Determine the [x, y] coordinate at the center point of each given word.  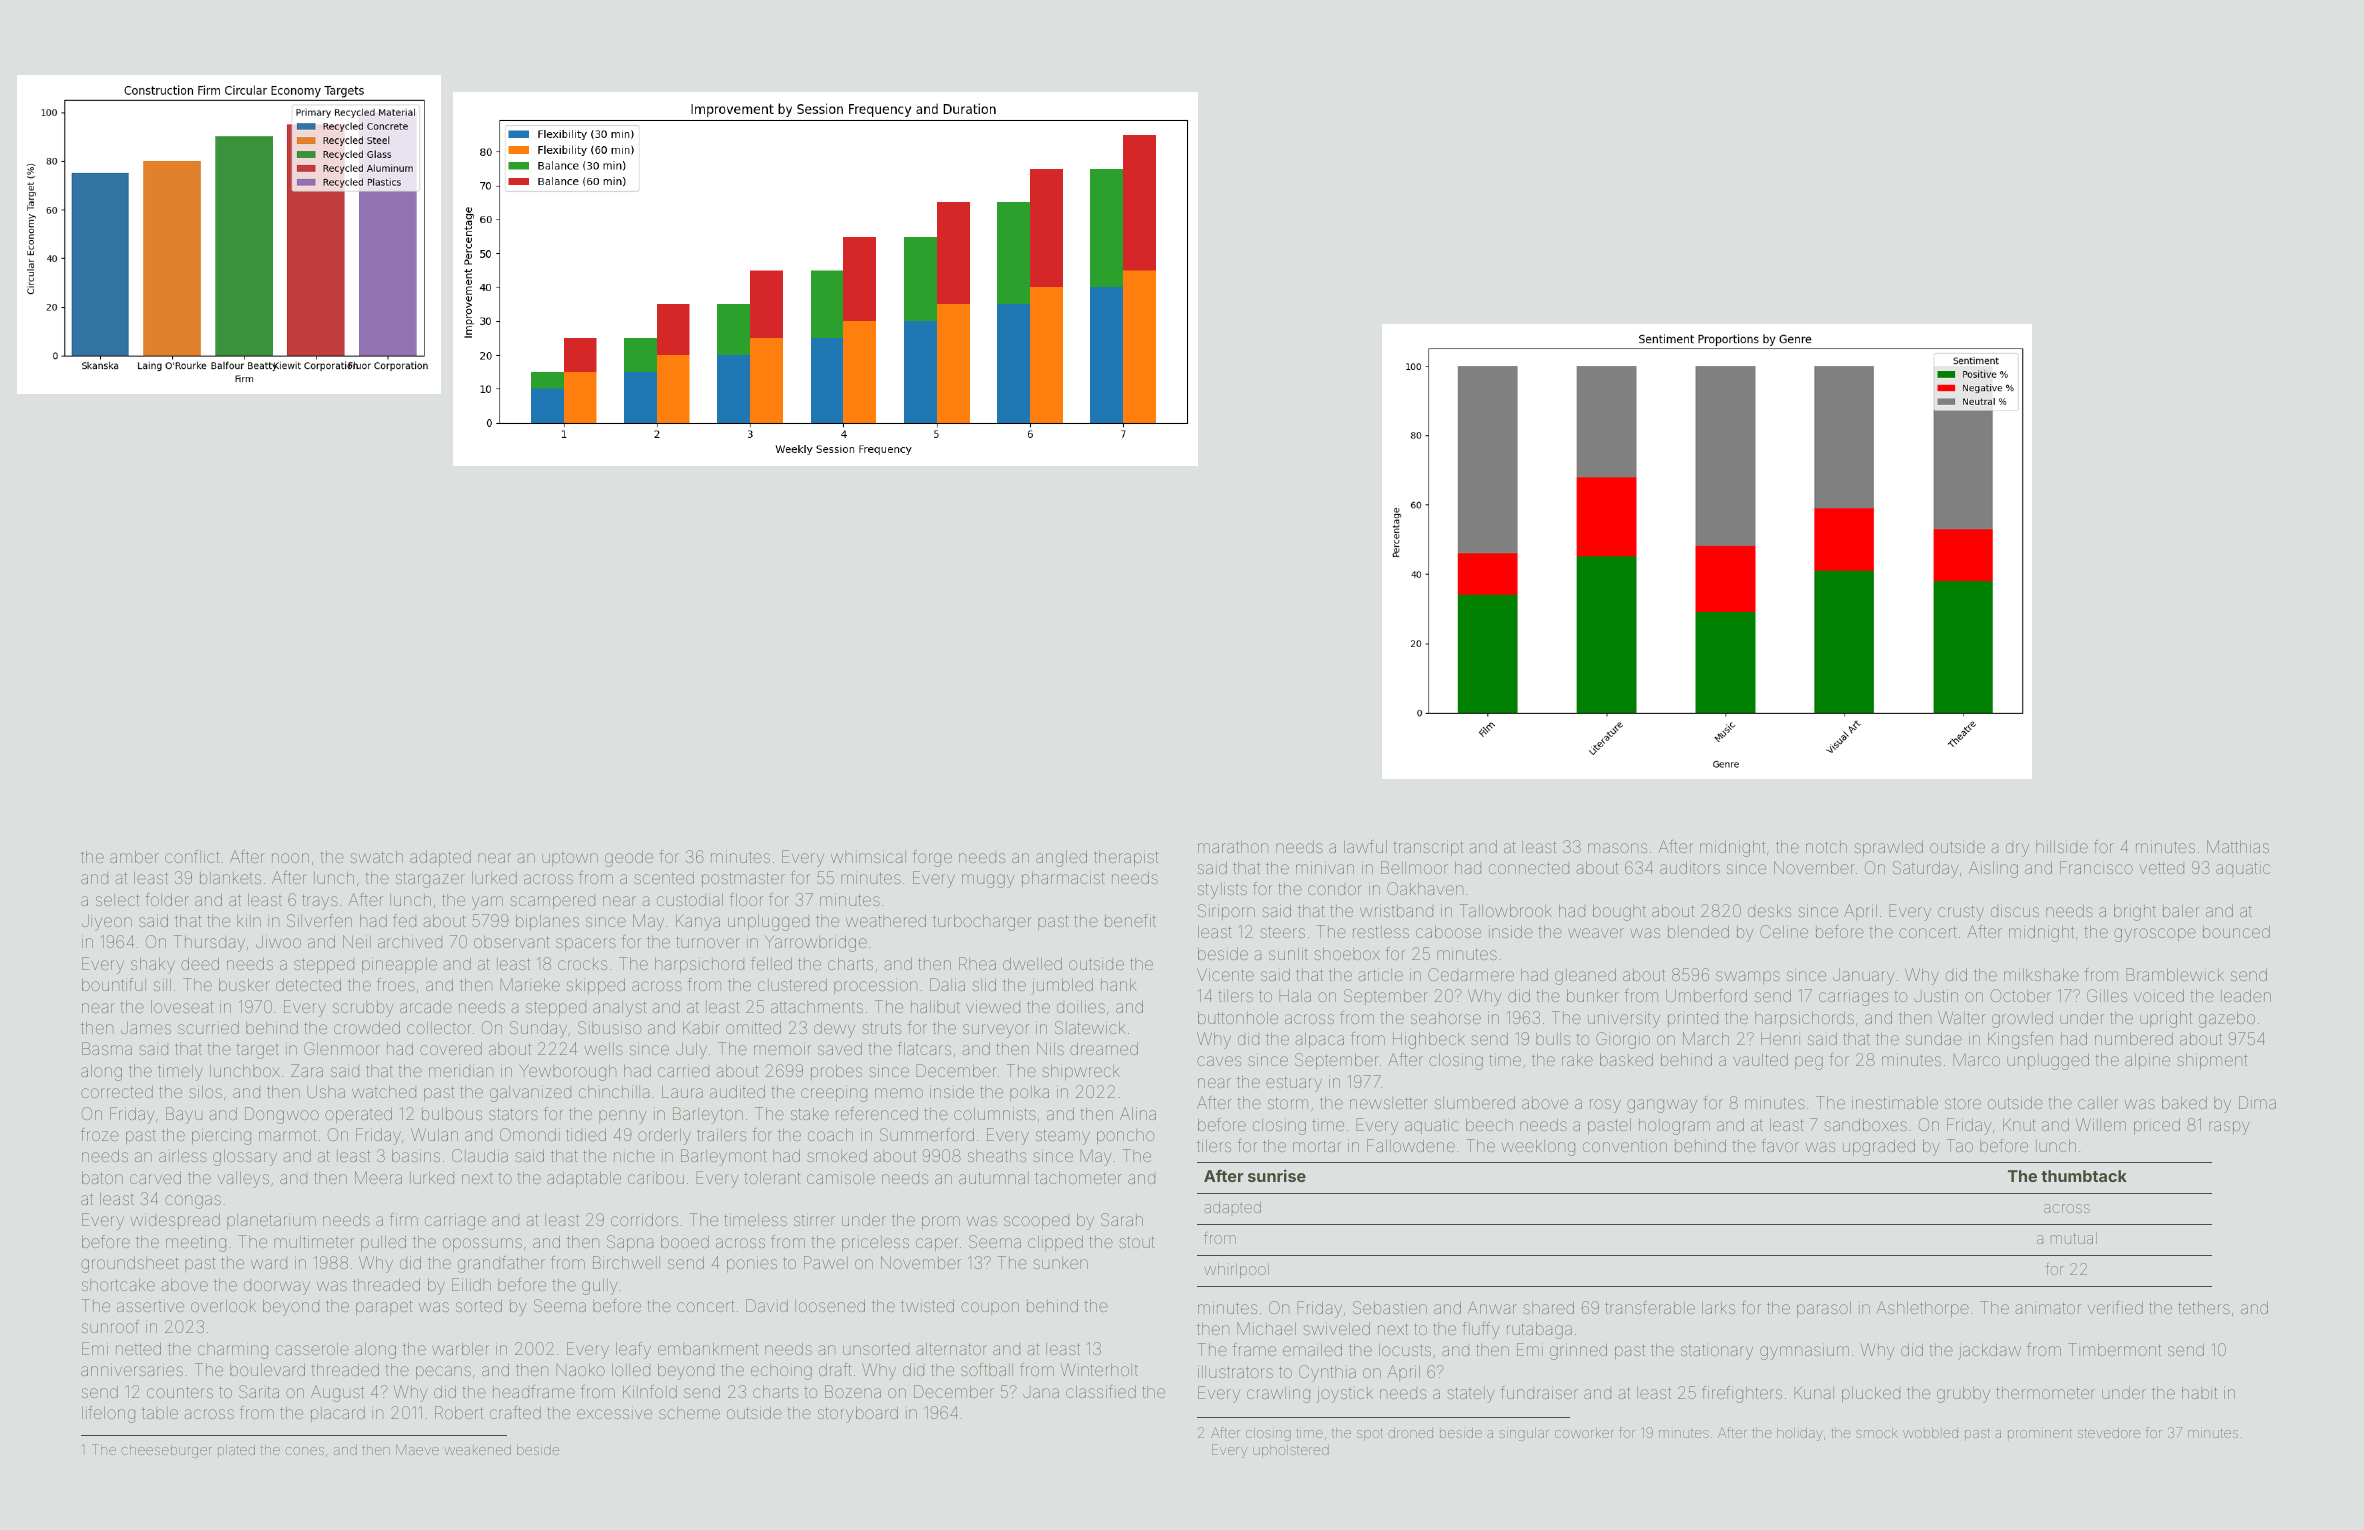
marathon [1233, 846]
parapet [384, 1307]
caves [1219, 1061]
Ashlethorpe [1922, 1309]
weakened [477, 1450]
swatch [376, 856]
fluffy [1480, 1330]
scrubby [363, 1009]
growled [2022, 1019]
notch [1826, 847]
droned [1410, 1433]
